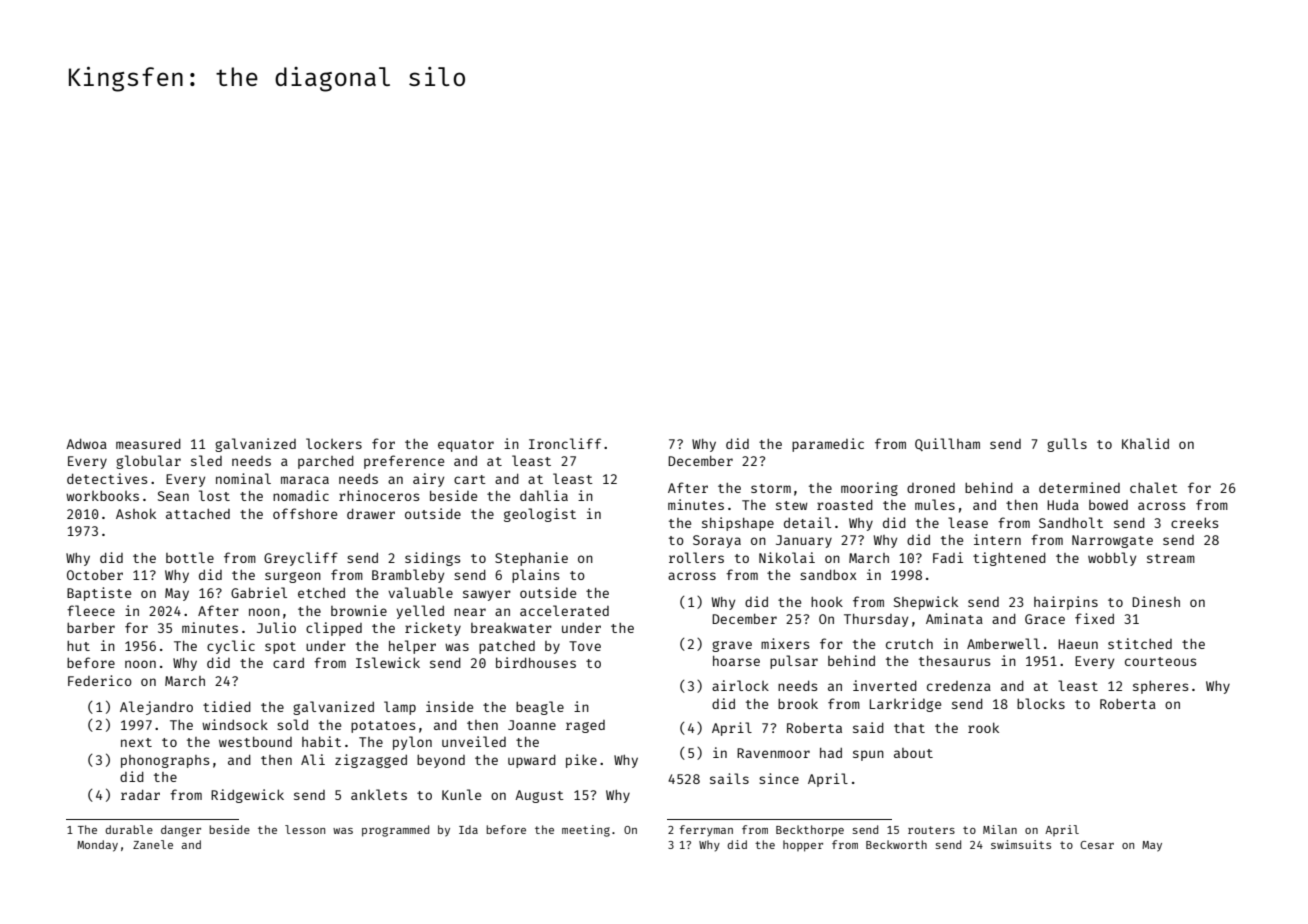 The height and width of the page is (924, 1308). I want to click on Khalid, so click(1145, 443).
